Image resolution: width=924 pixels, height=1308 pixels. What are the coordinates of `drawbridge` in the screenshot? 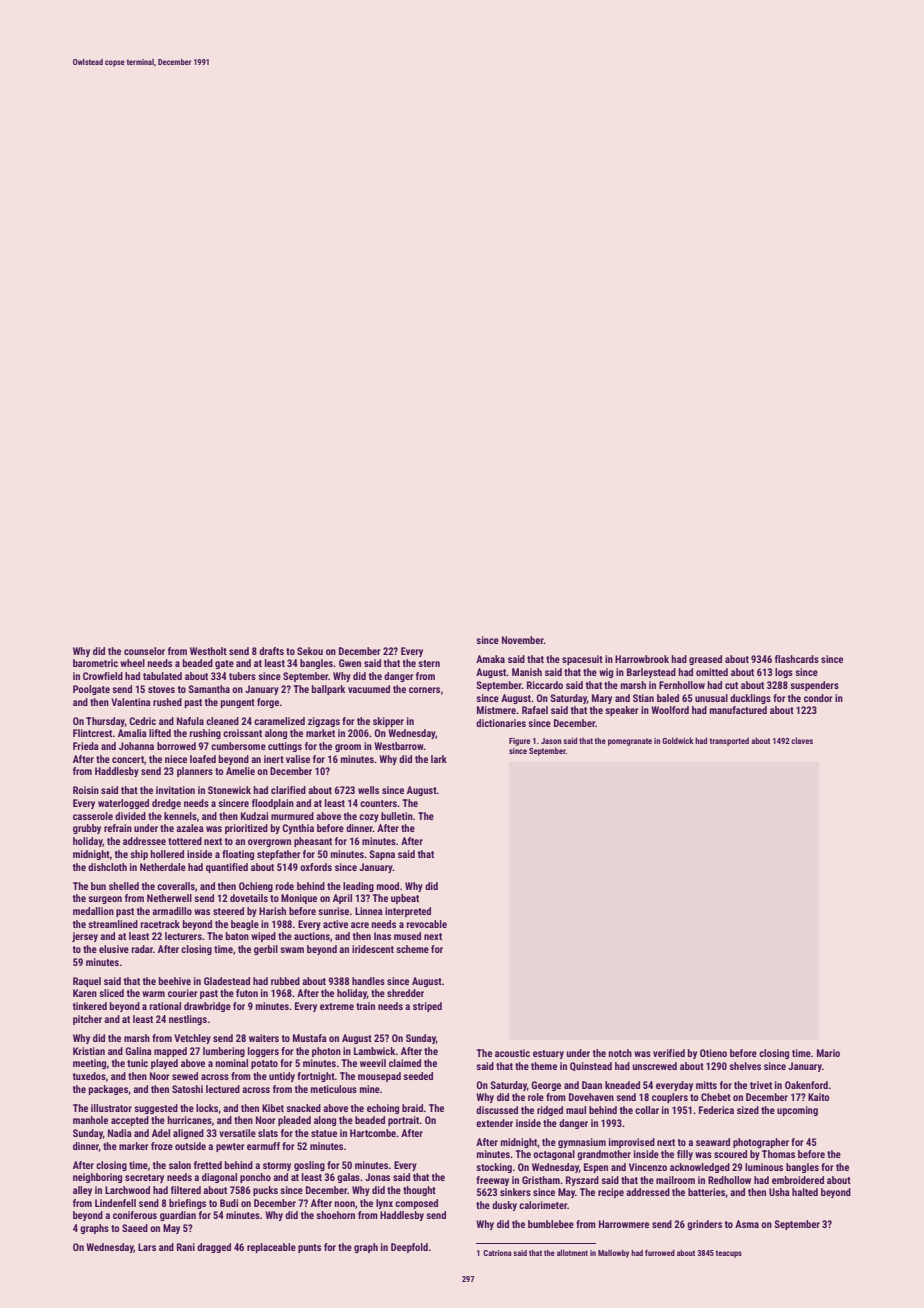 It's located at (207, 1007).
